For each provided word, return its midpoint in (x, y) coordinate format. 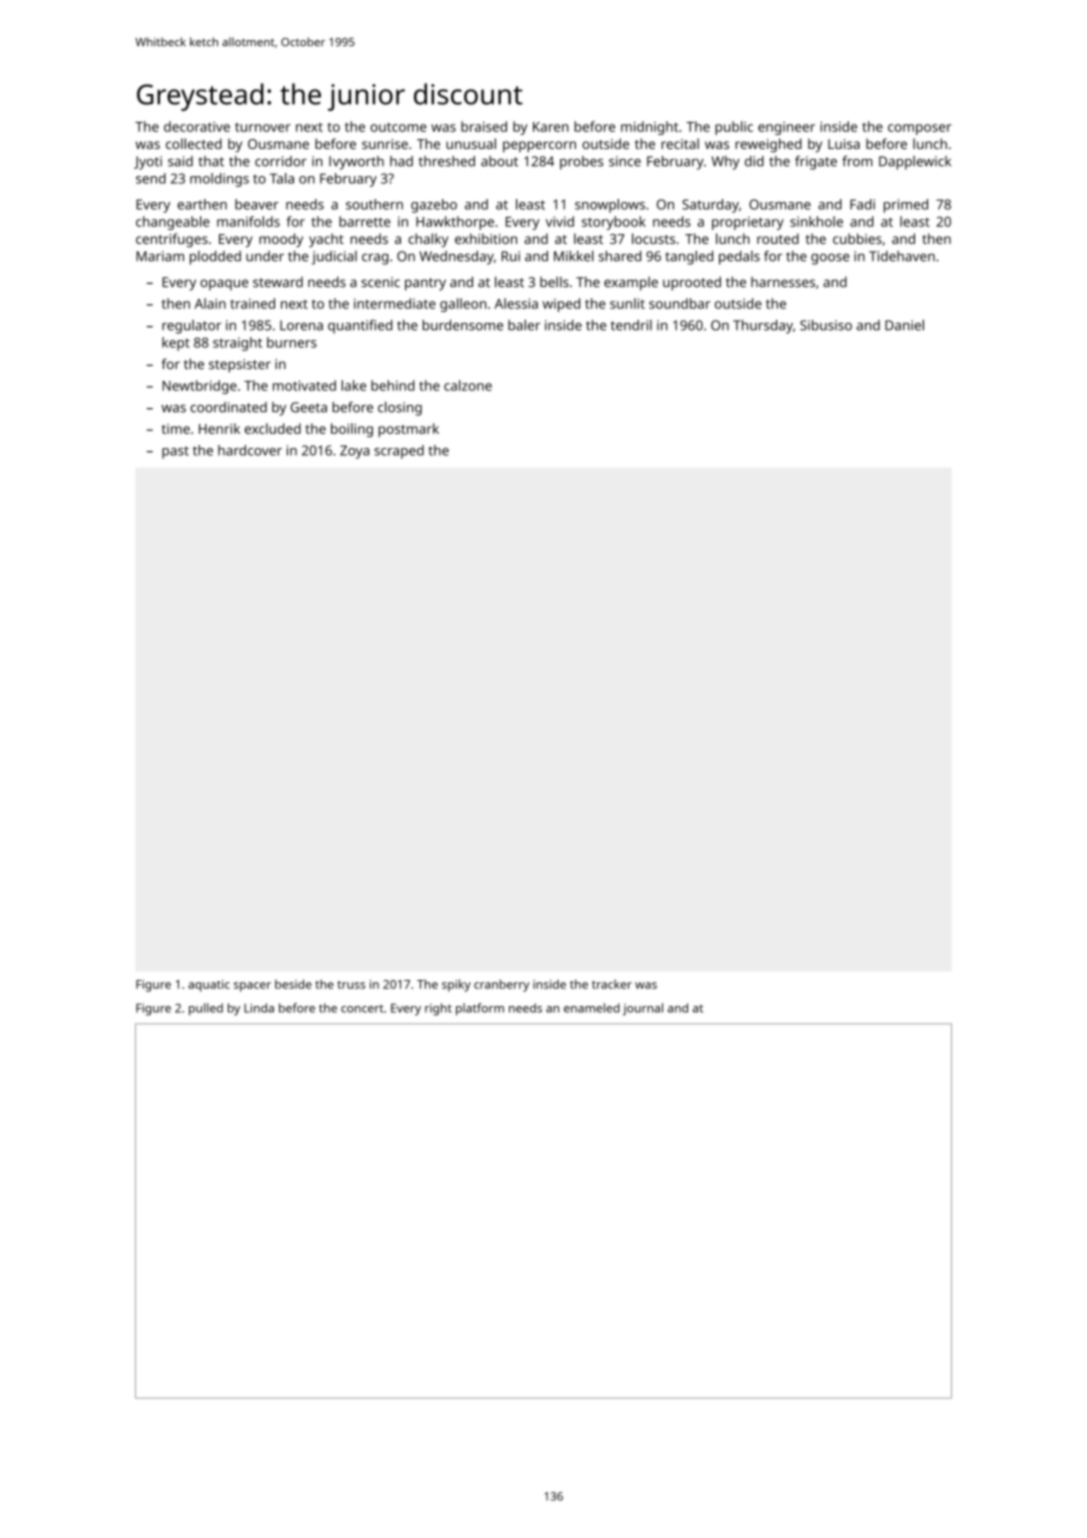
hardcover (250, 450)
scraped (399, 452)
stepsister (240, 366)
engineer (786, 128)
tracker (612, 984)
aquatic (209, 986)
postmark (409, 430)
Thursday (763, 327)
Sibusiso (826, 325)
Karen (551, 127)
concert (362, 1009)
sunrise (385, 144)
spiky (456, 985)
